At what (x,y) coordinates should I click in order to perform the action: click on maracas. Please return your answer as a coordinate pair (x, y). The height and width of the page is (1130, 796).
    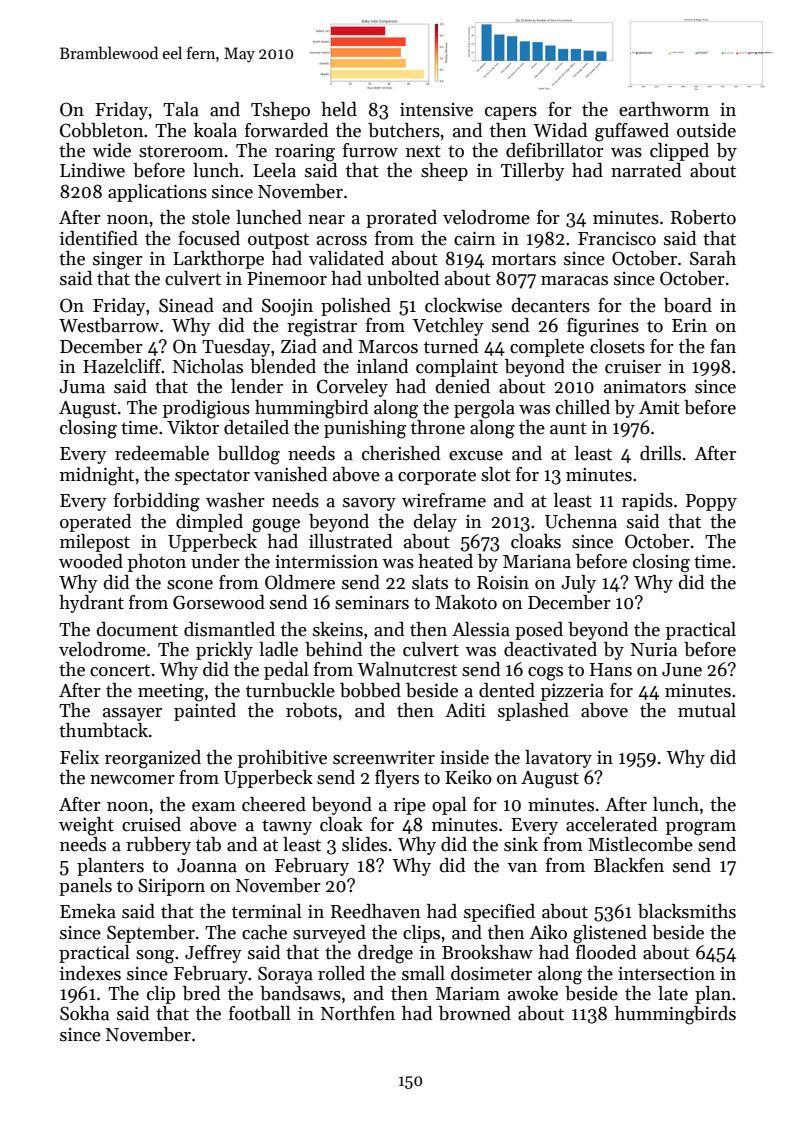
    Looking at the image, I should click on (574, 281).
